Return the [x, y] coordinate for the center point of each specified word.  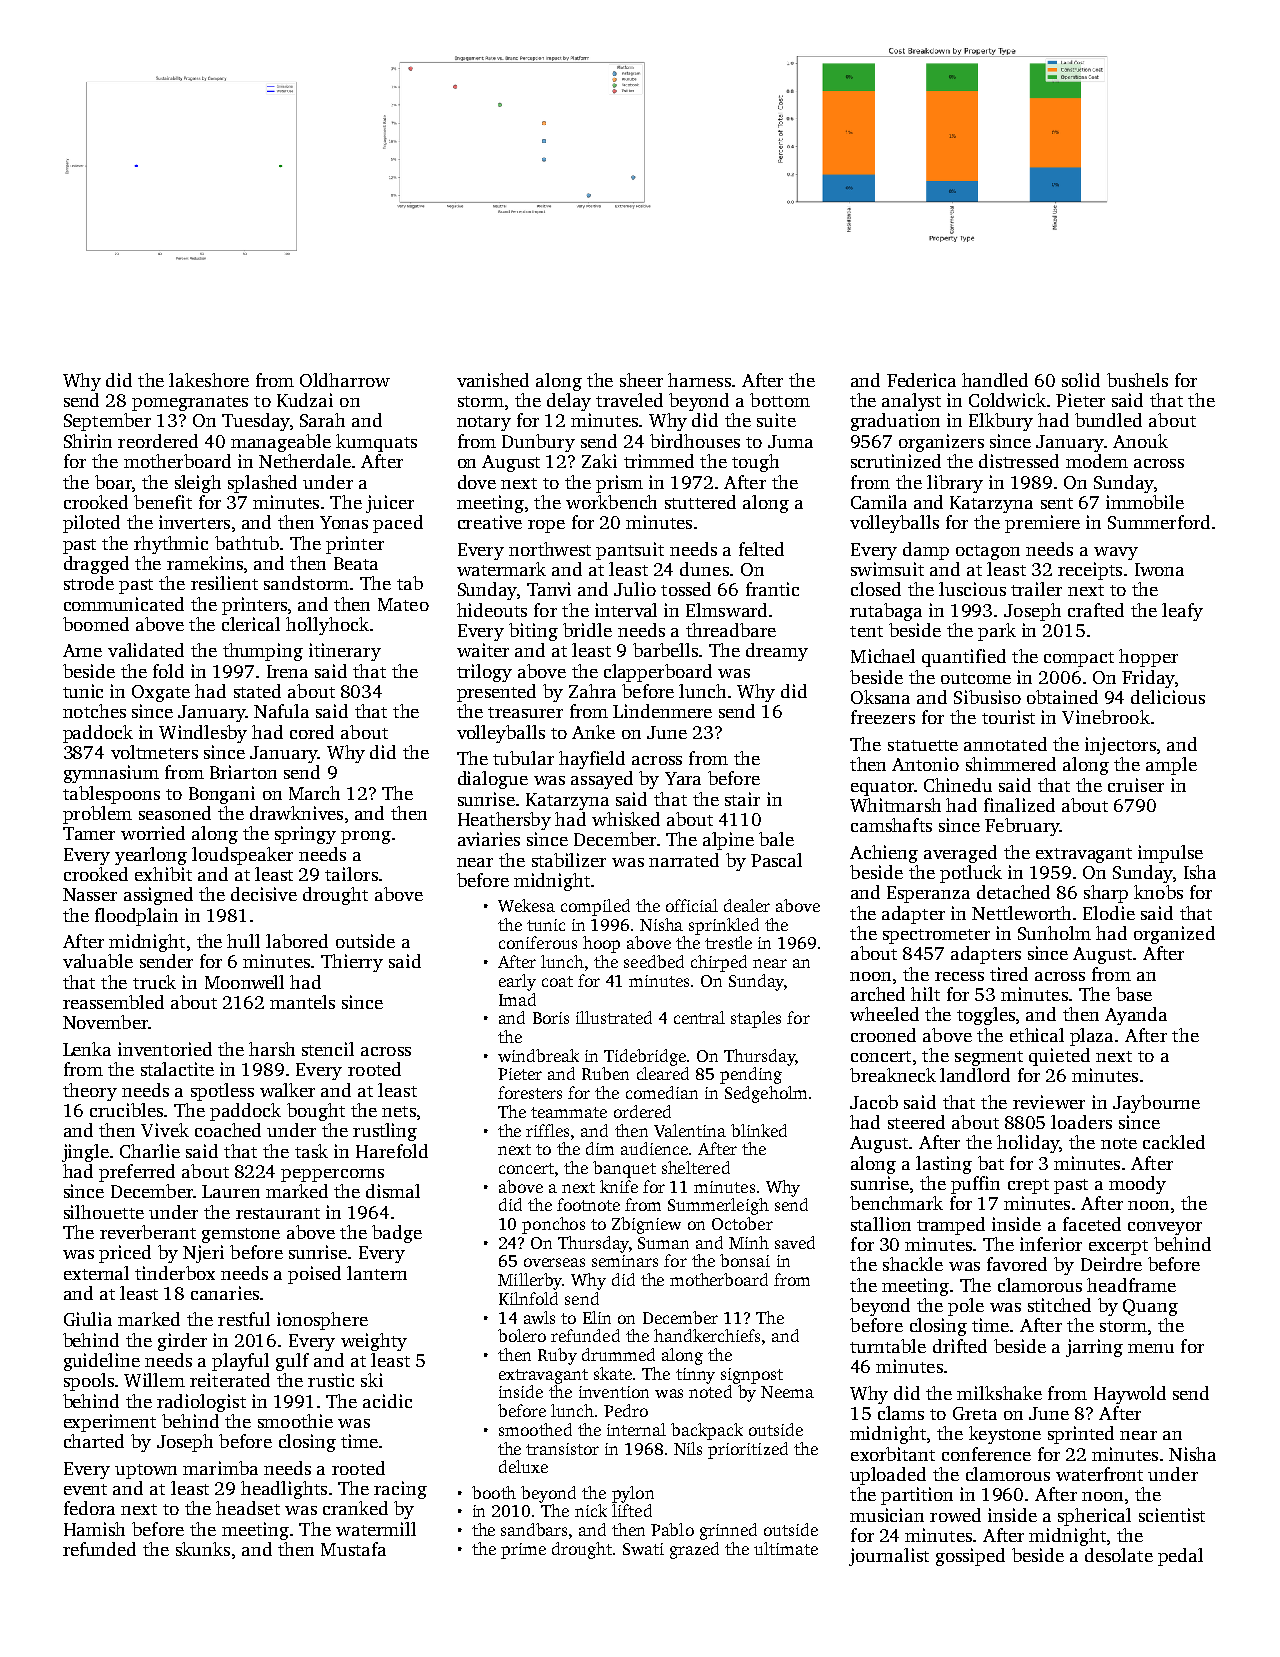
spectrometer [936, 936]
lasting [944, 1165]
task [311, 1151]
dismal [393, 1191]
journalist [889, 1557]
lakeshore [209, 380]
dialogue [493, 780]
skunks [203, 1549]
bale [776, 839]
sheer [641, 380]
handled [995, 380]
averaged [960, 854]
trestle [728, 942]
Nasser [90, 894]
